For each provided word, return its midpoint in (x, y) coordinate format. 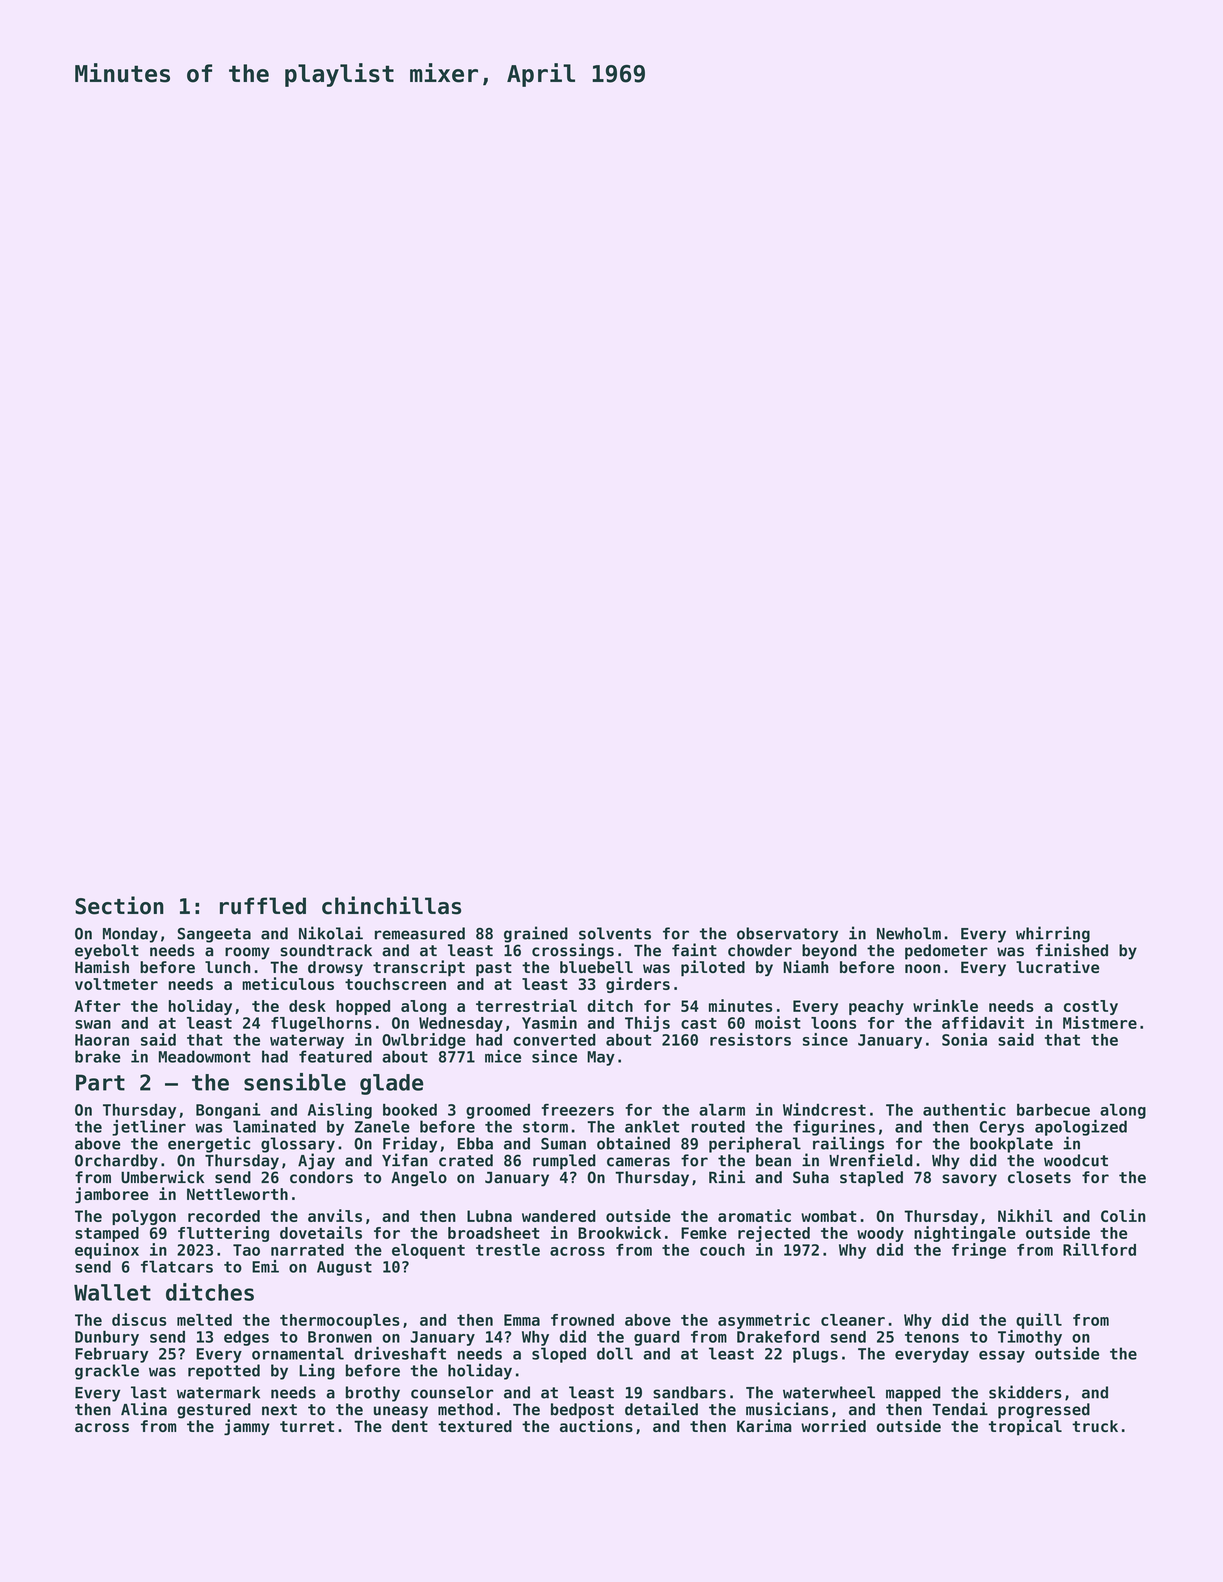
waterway (307, 1041)
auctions (596, 1425)
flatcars (177, 1266)
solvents (615, 933)
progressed (1044, 1411)
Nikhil (1025, 1215)
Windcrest (824, 1109)
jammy (247, 1427)
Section (119, 905)
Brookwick (619, 1232)
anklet (652, 1126)
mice (503, 1056)
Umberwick (162, 1177)
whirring (1053, 934)
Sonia (964, 1039)
